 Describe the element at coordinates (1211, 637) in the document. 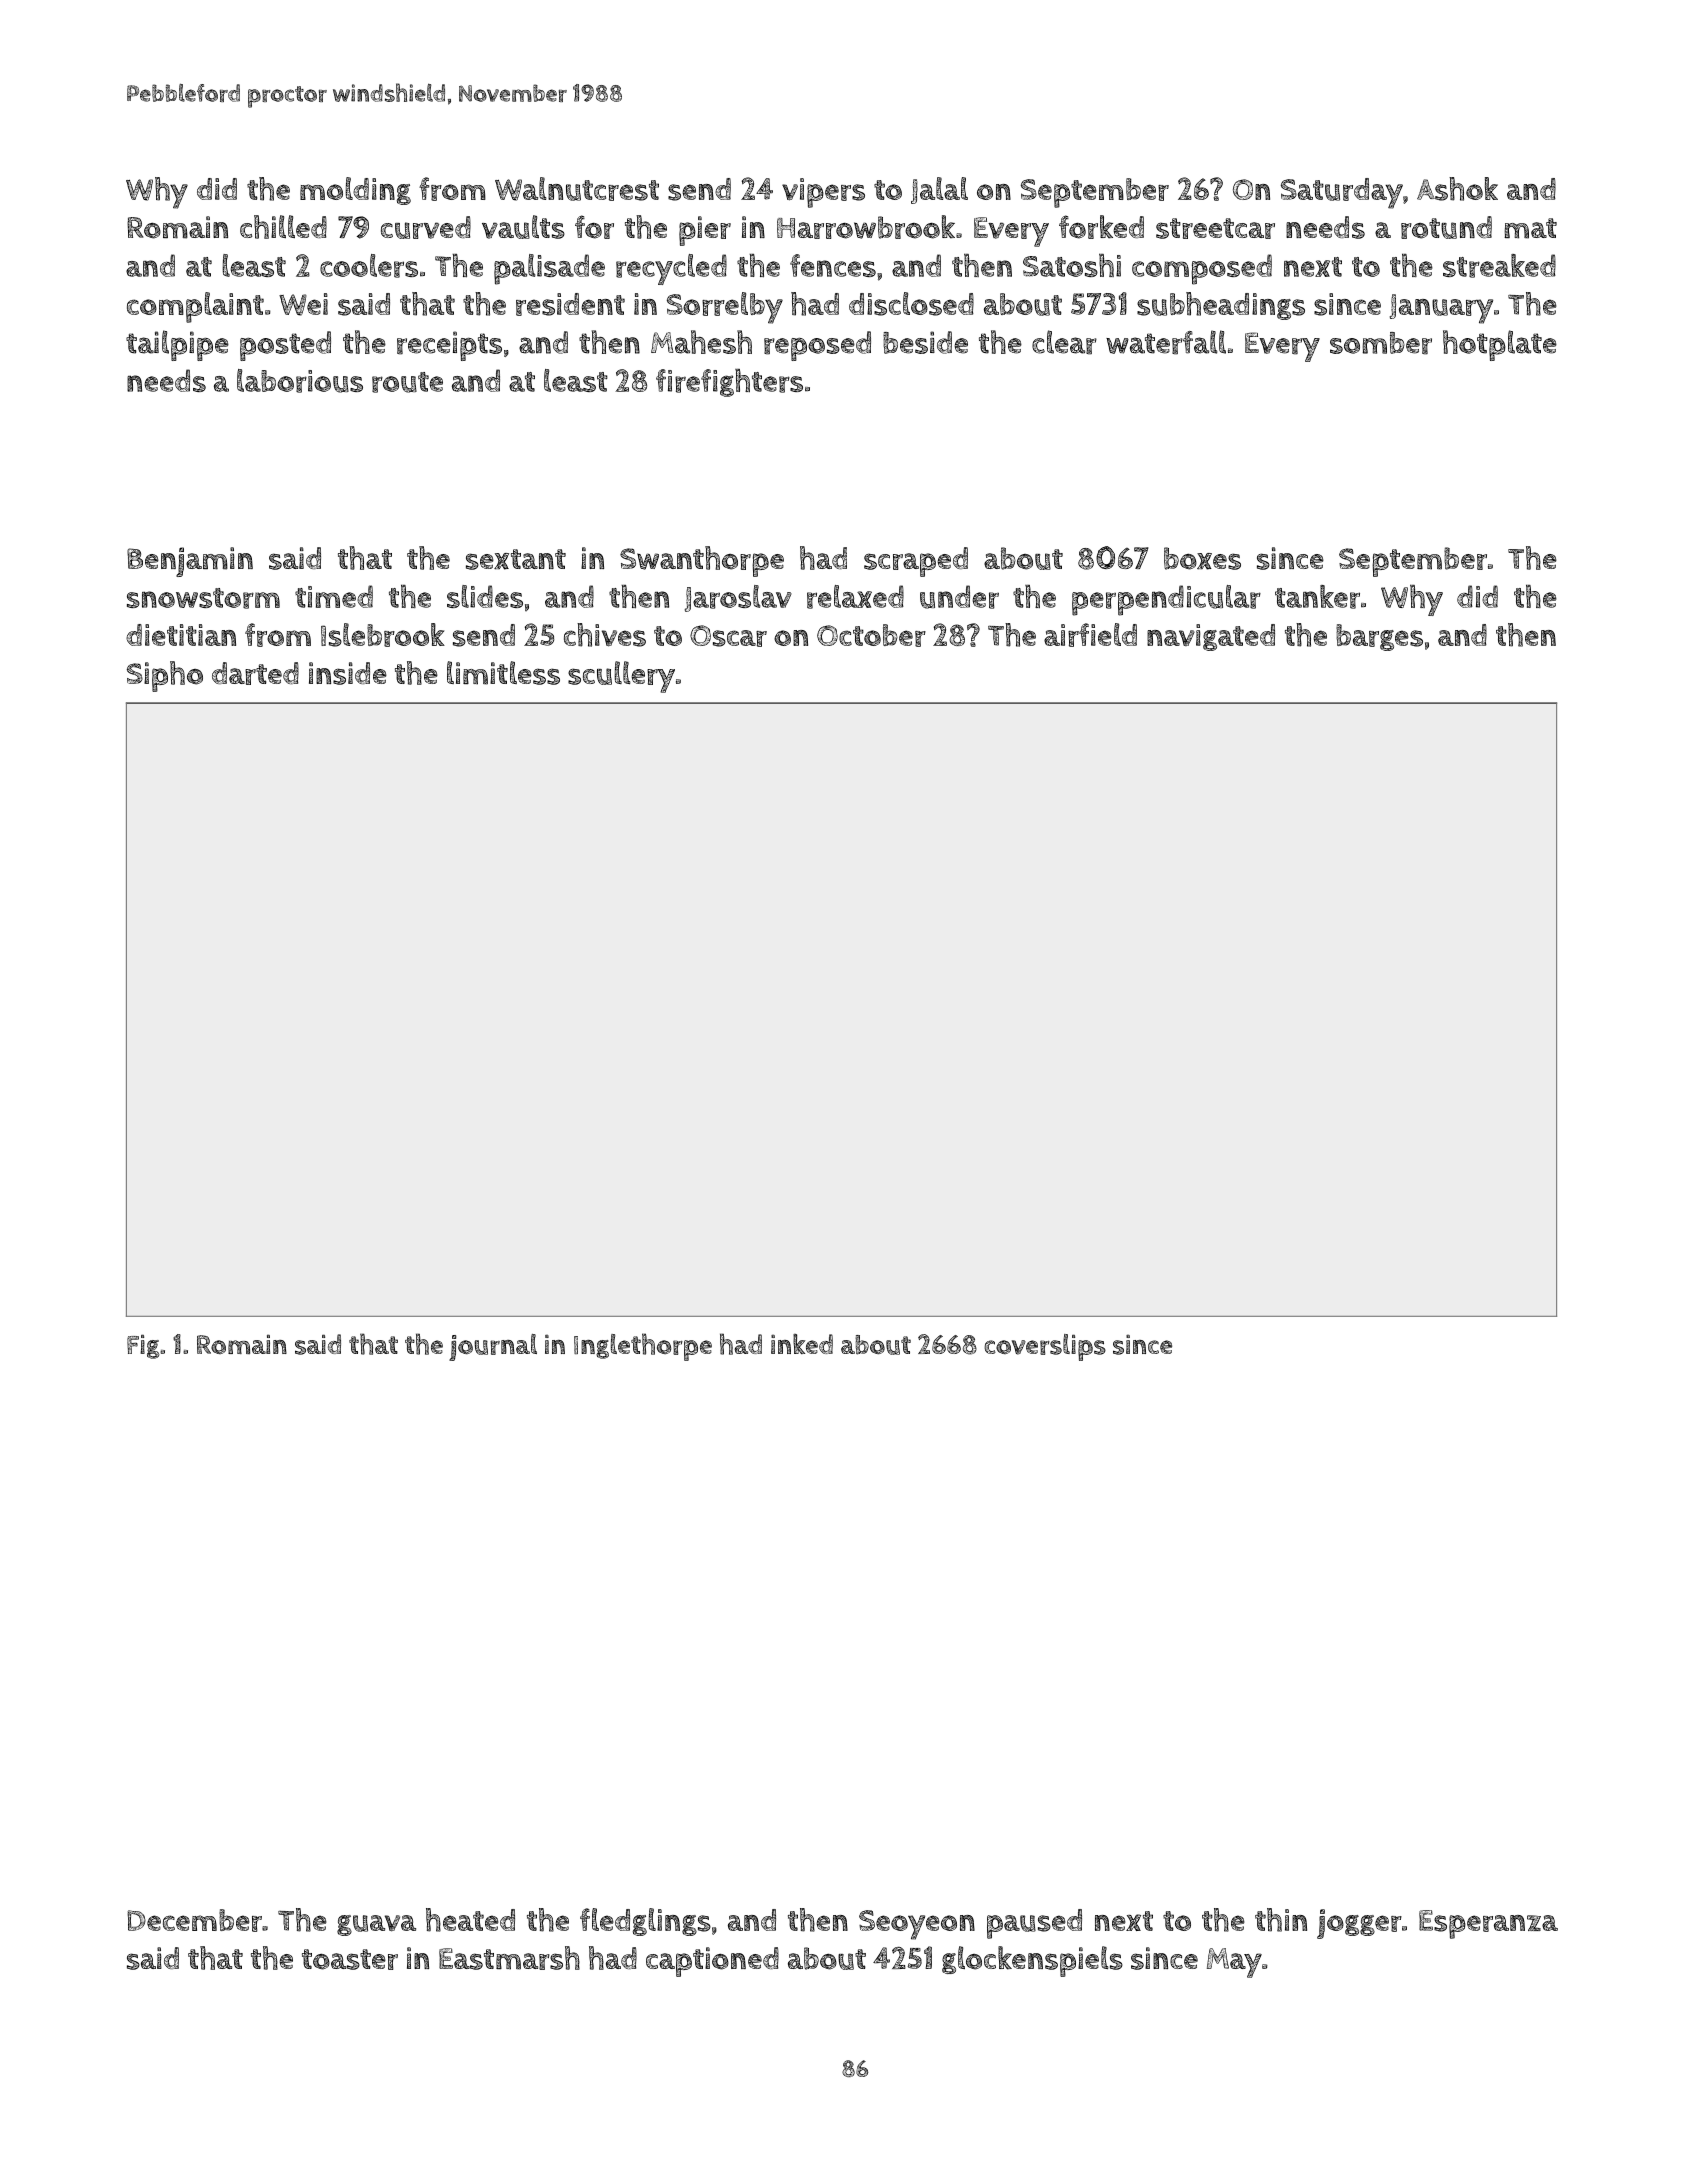

I see `navigated` at that location.
